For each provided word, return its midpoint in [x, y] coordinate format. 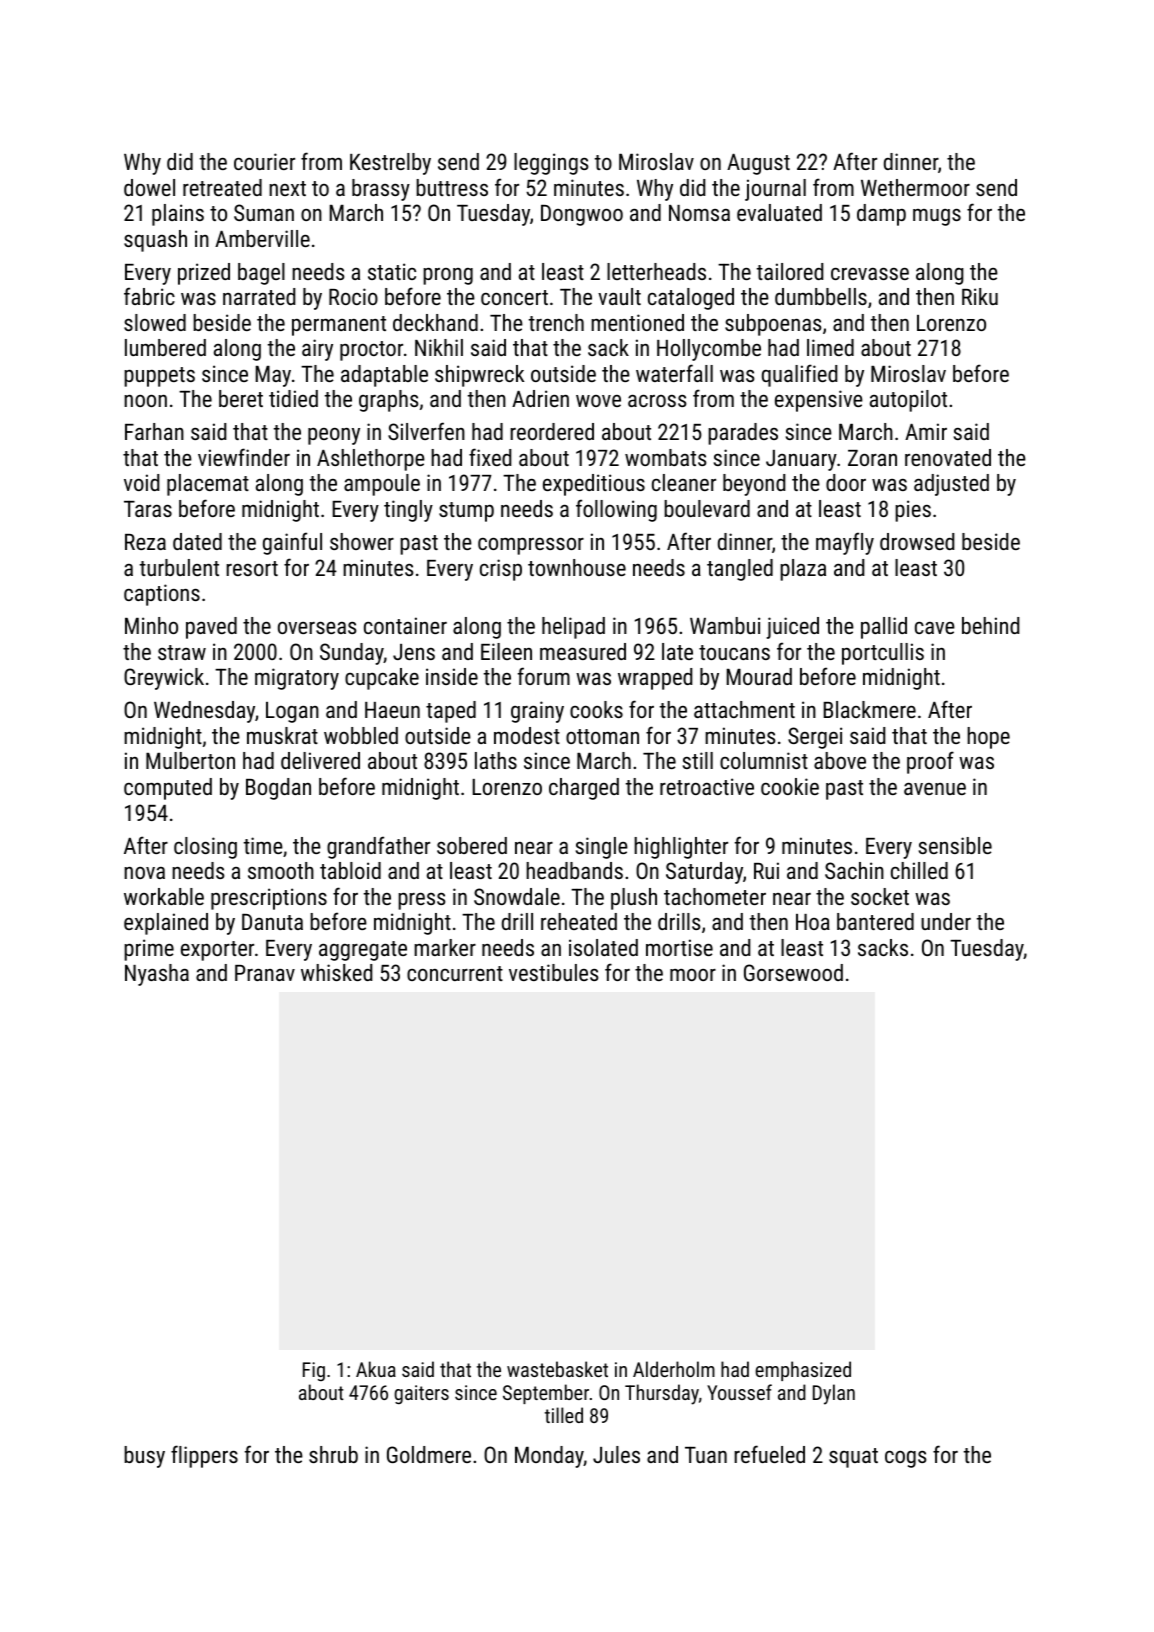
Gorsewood [793, 972]
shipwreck [480, 376]
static [392, 271]
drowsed [917, 541]
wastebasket [557, 1369]
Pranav [265, 973]
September [546, 1394]
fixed [490, 457]
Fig [314, 1371]
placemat [208, 485]
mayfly [845, 543]
